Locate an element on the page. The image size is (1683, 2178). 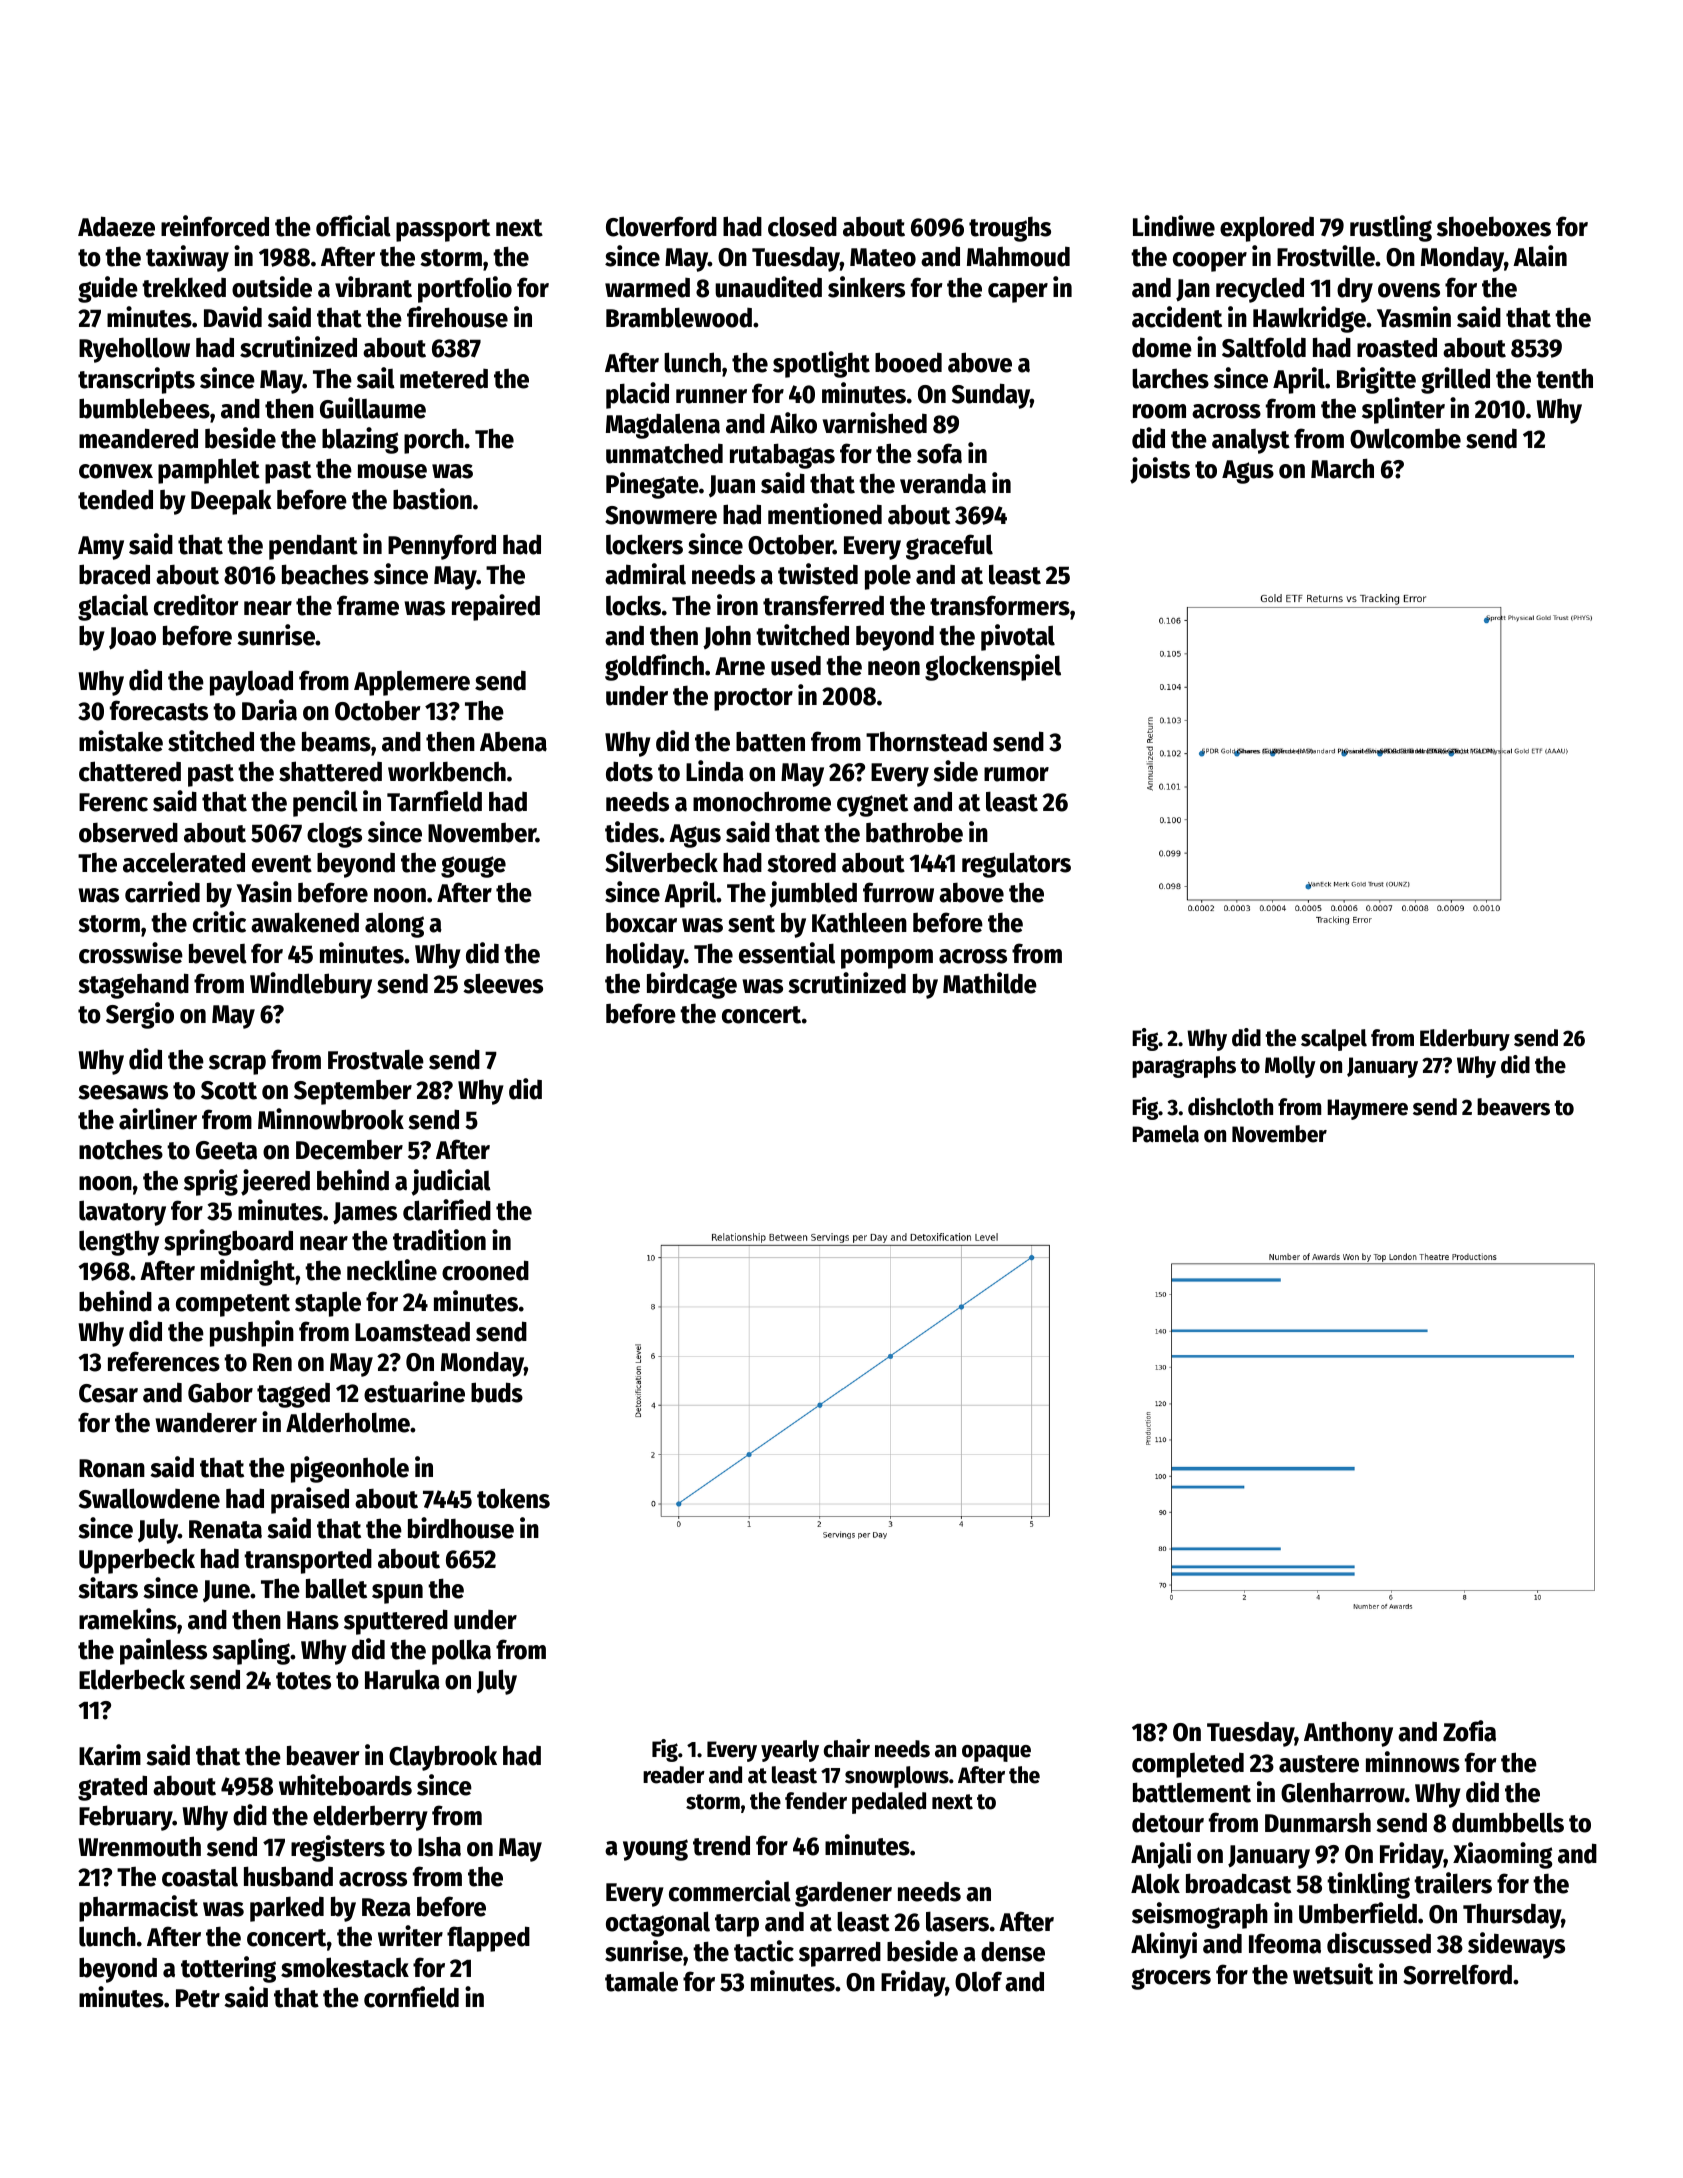
Amy is located at coordinates (101, 548).
